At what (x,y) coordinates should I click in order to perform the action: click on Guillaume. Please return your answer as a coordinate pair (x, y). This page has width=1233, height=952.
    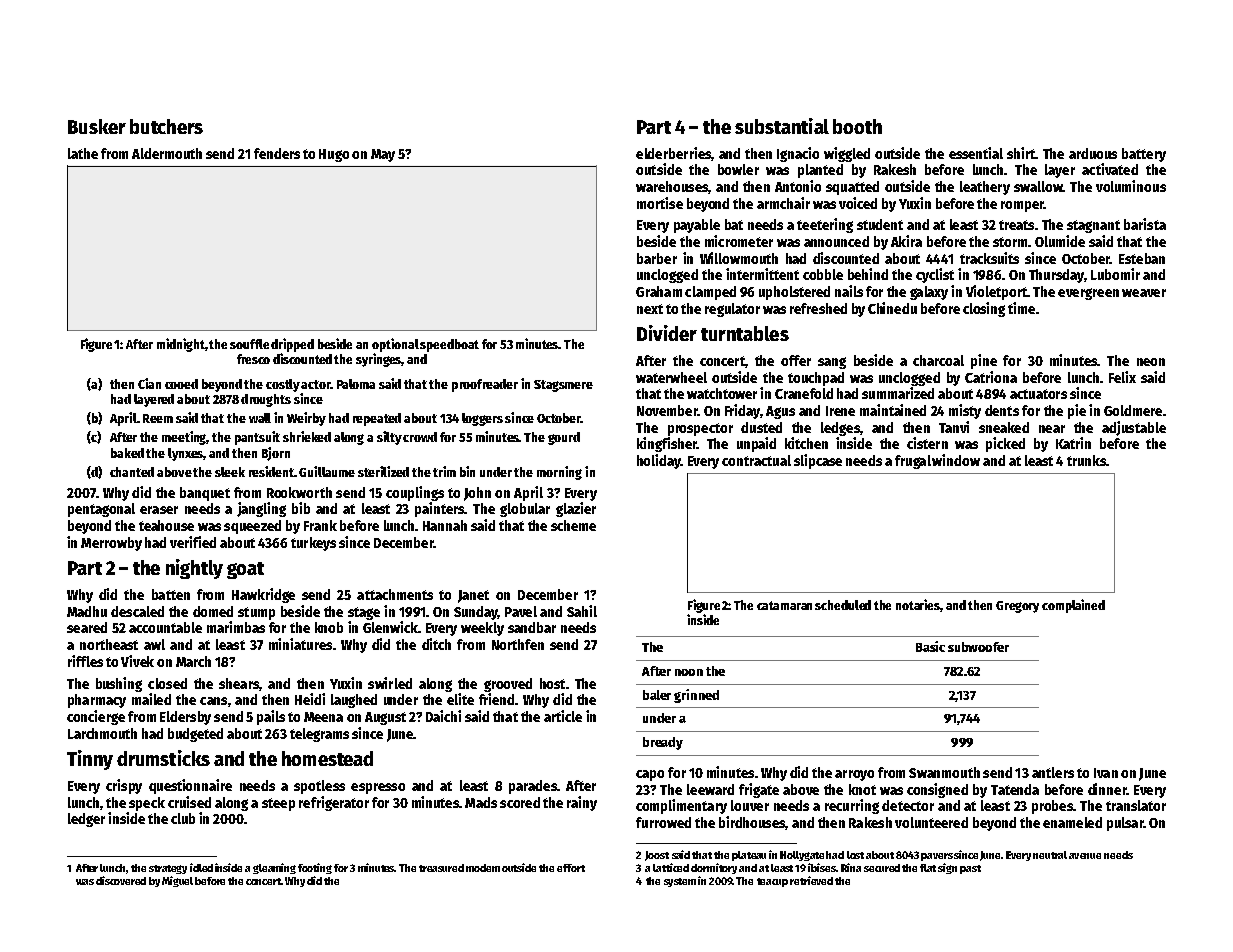
    Looking at the image, I should click on (327, 471).
